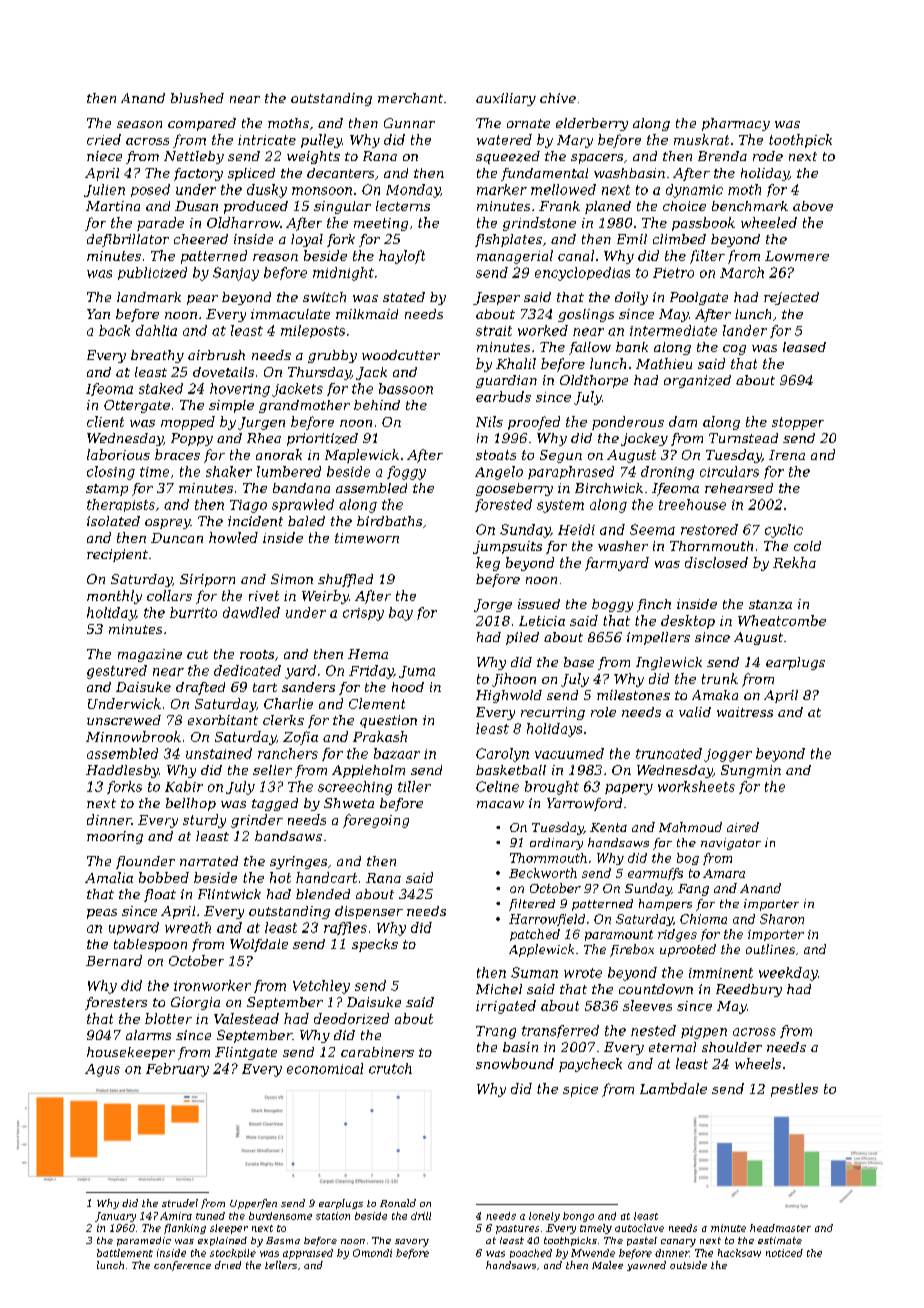 This screenshot has width=924, height=1308. Describe the element at coordinates (259, 945) in the screenshot. I see `Wolfdale` at that location.
